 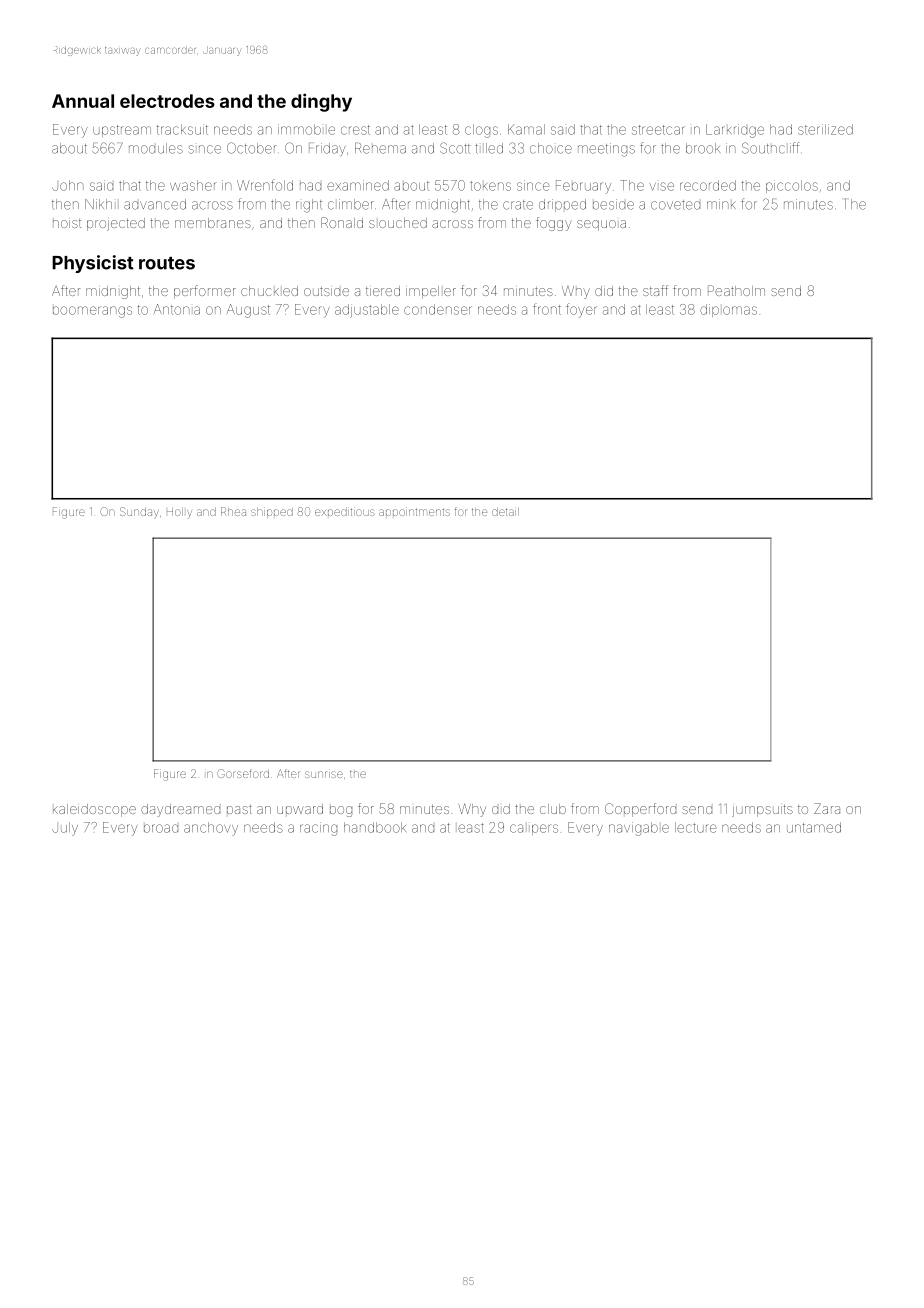 What do you see at coordinates (94, 810) in the screenshot?
I see `kaleidoscope` at bounding box center [94, 810].
